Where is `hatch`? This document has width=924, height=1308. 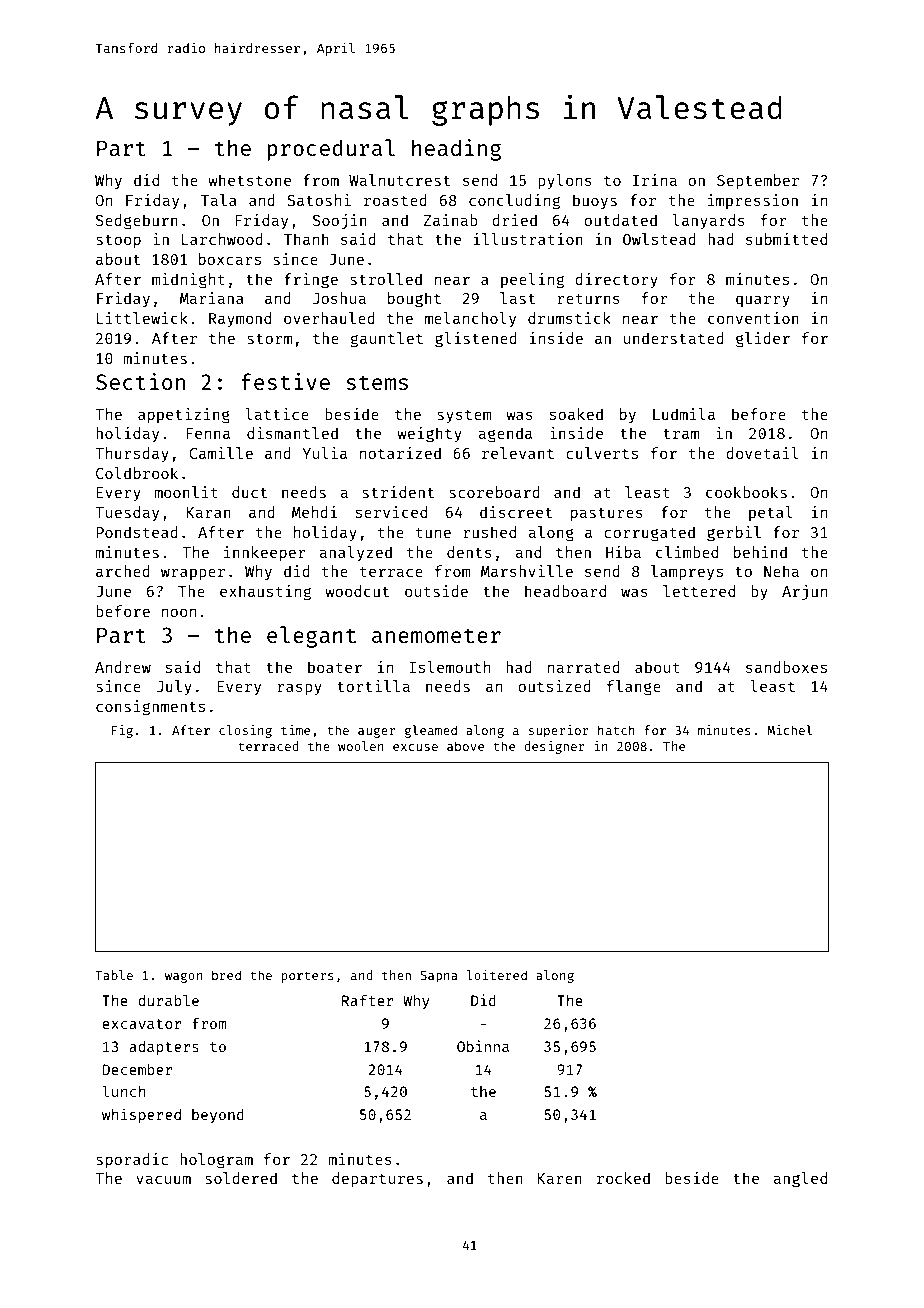
hatch is located at coordinates (616, 730).
